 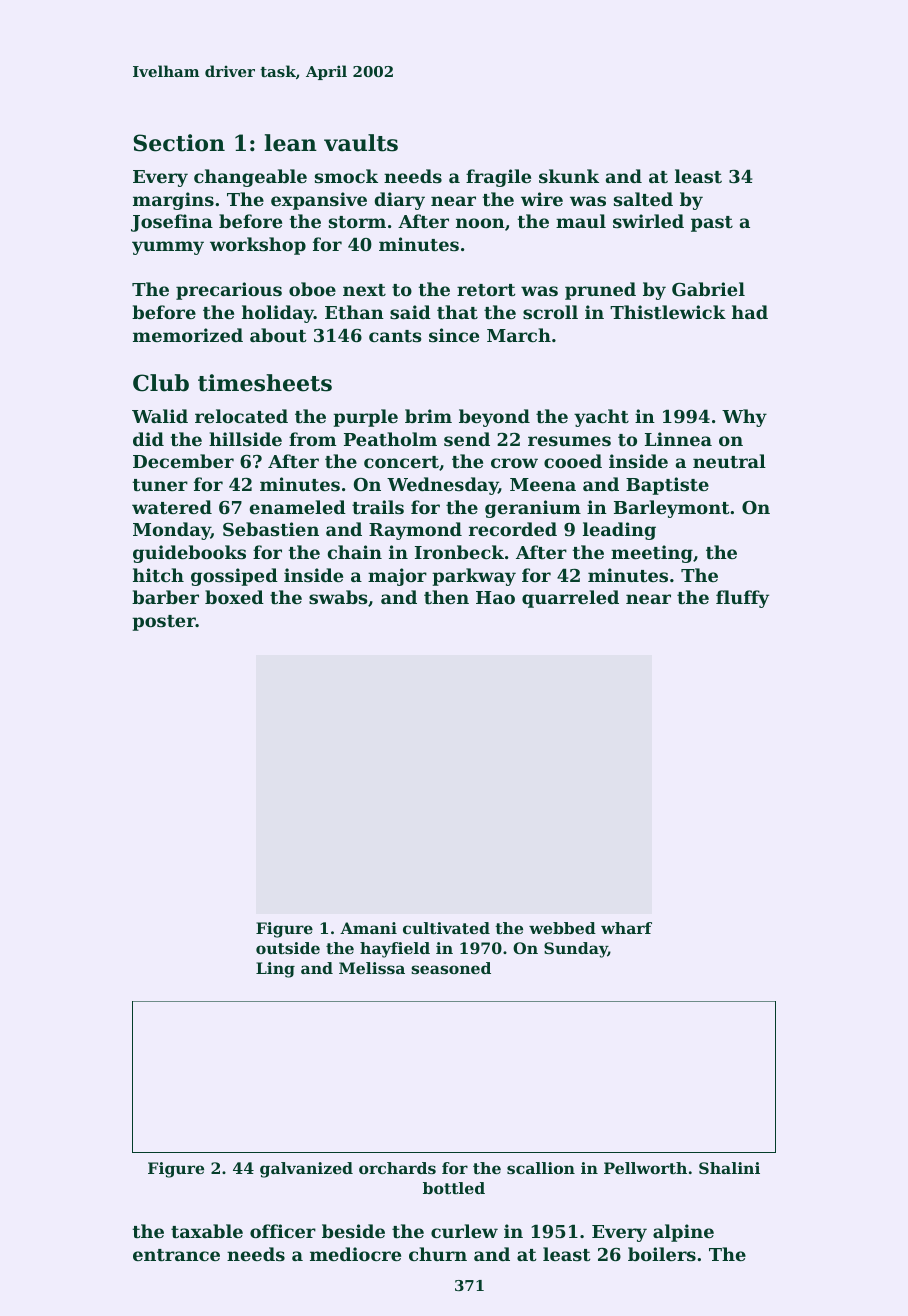 I want to click on Section, so click(x=179, y=143).
